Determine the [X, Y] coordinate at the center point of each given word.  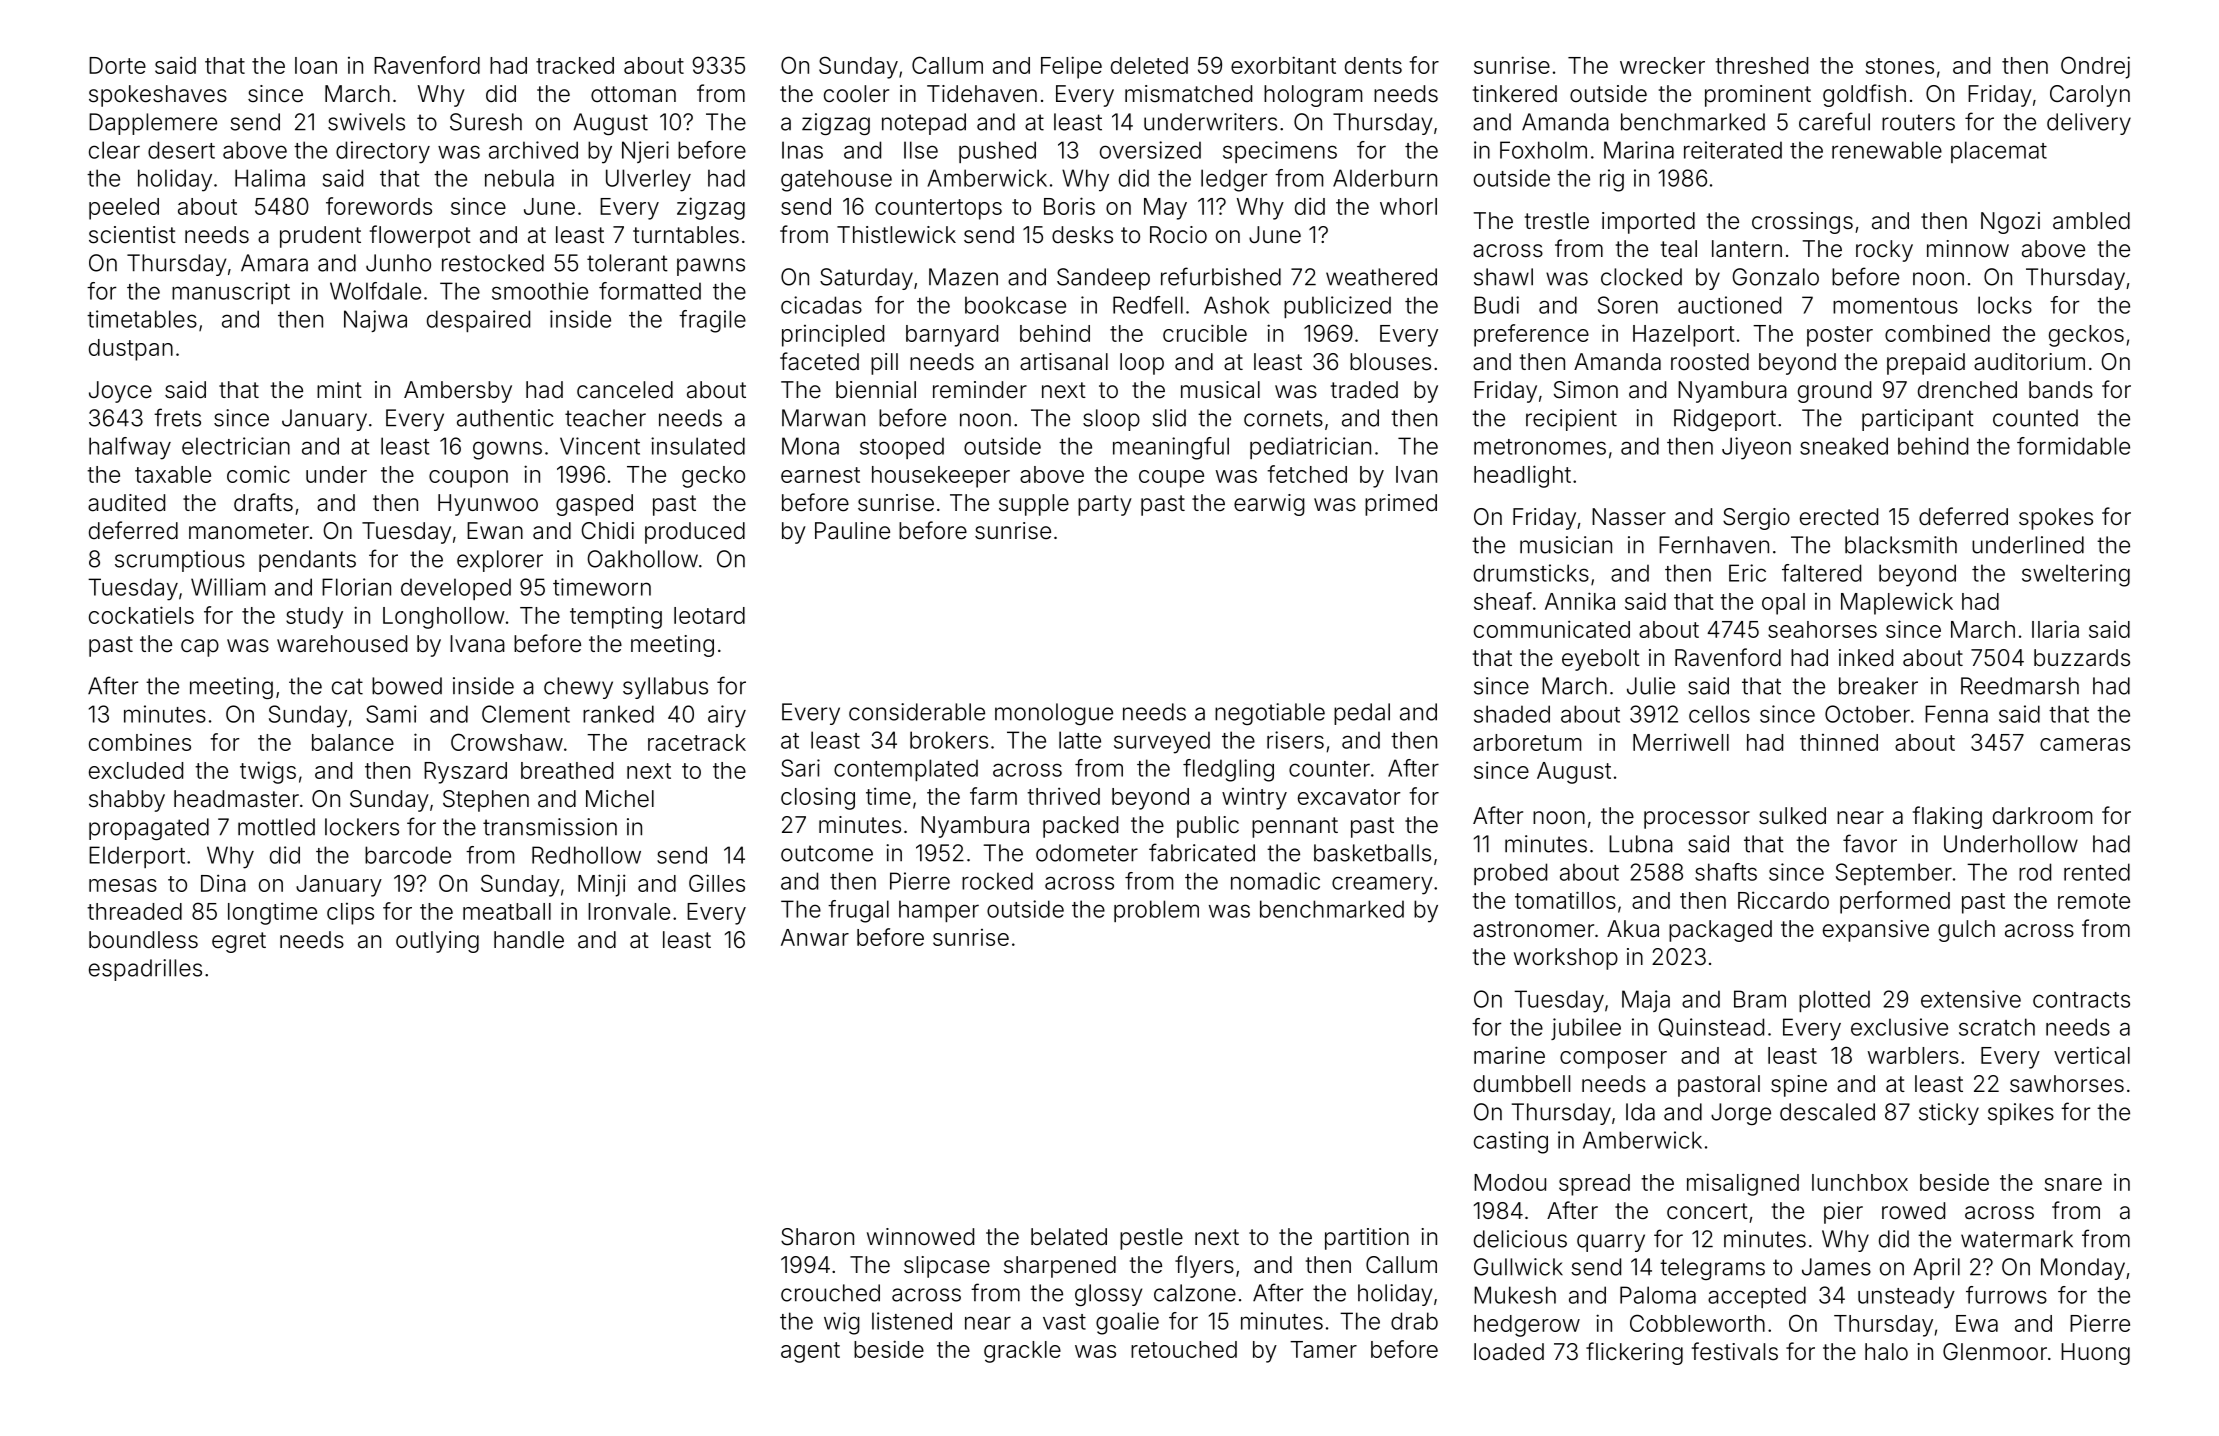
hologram [1313, 96]
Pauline [852, 531]
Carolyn [2090, 96]
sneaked [1844, 446]
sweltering [2076, 575]
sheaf [1503, 601]
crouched [830, 1293]
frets [177, 417]
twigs [268, 772]
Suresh [486, 122]
